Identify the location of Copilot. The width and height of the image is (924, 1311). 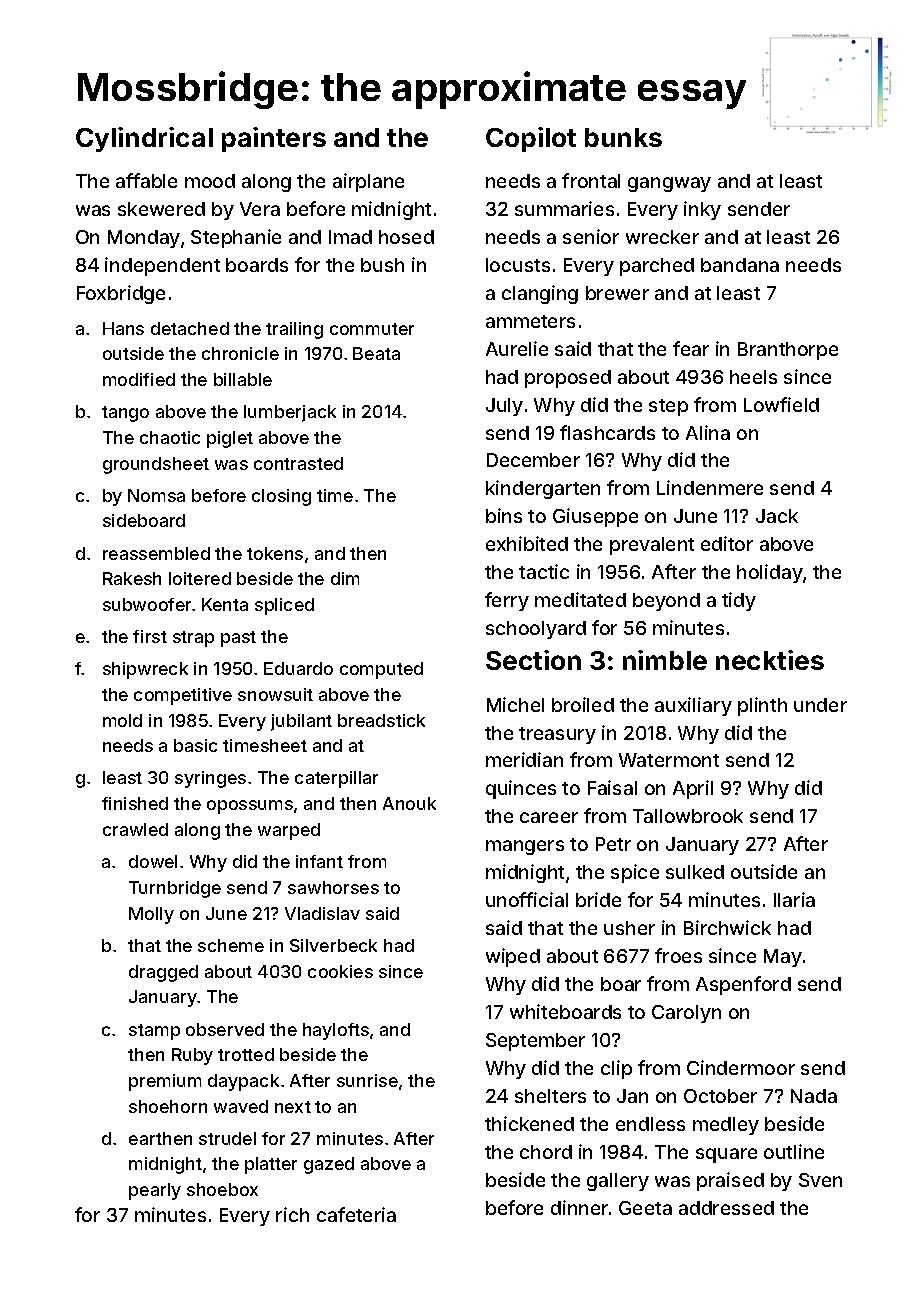
(531, 139).
